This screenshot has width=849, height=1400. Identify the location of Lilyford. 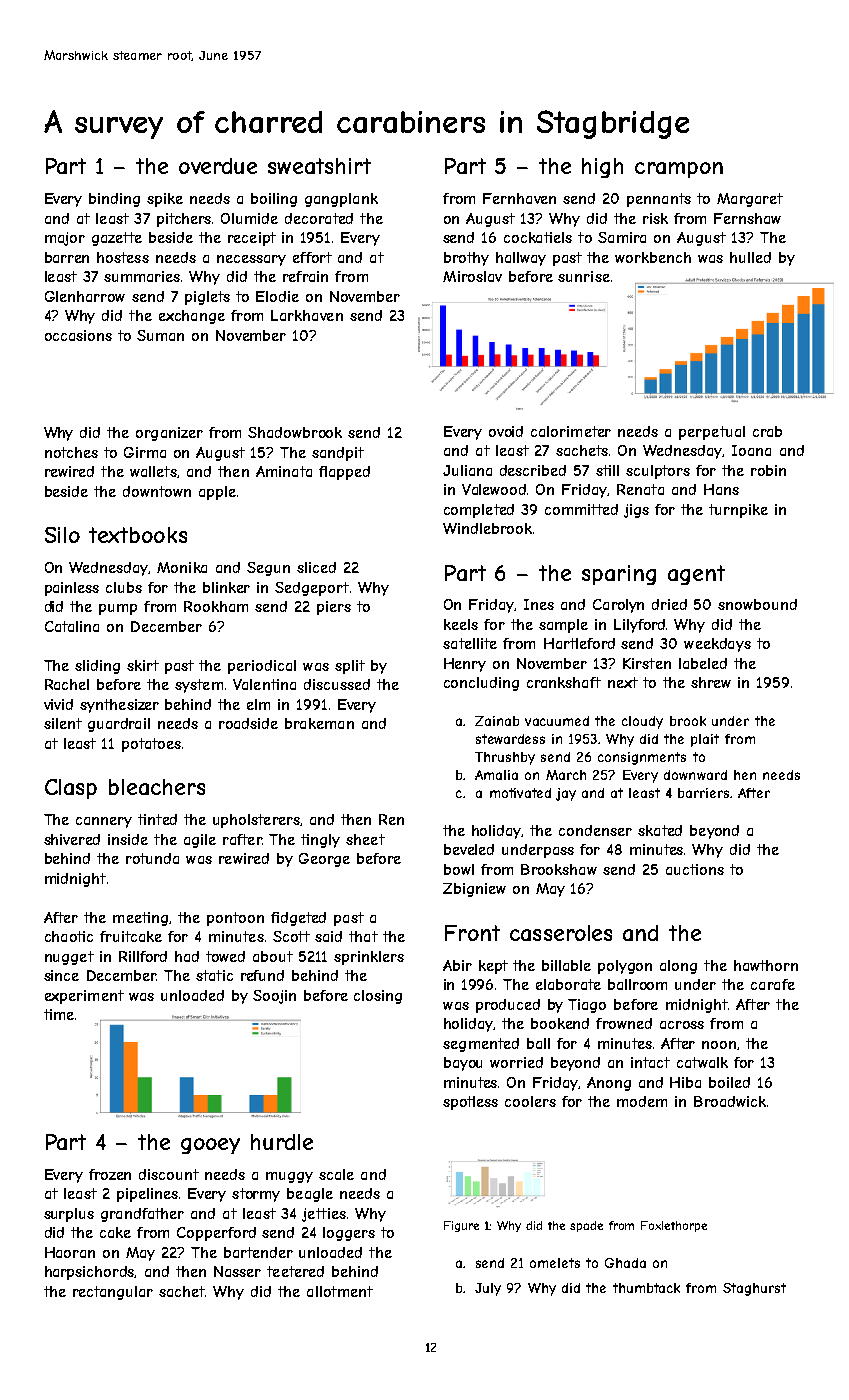
(639, 626).
